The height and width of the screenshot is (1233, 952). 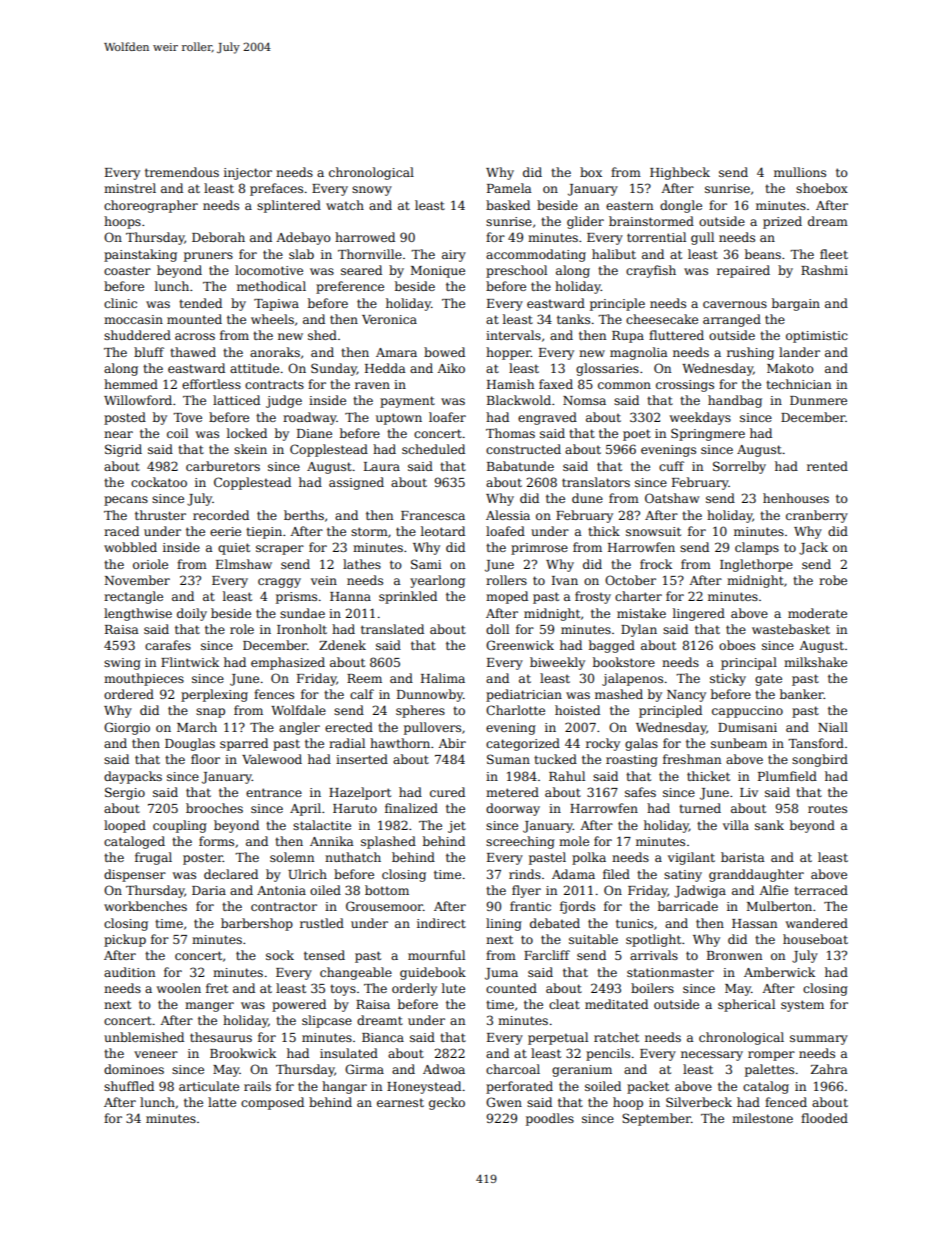 I want to click on rented, so click(x=827, y=466).
